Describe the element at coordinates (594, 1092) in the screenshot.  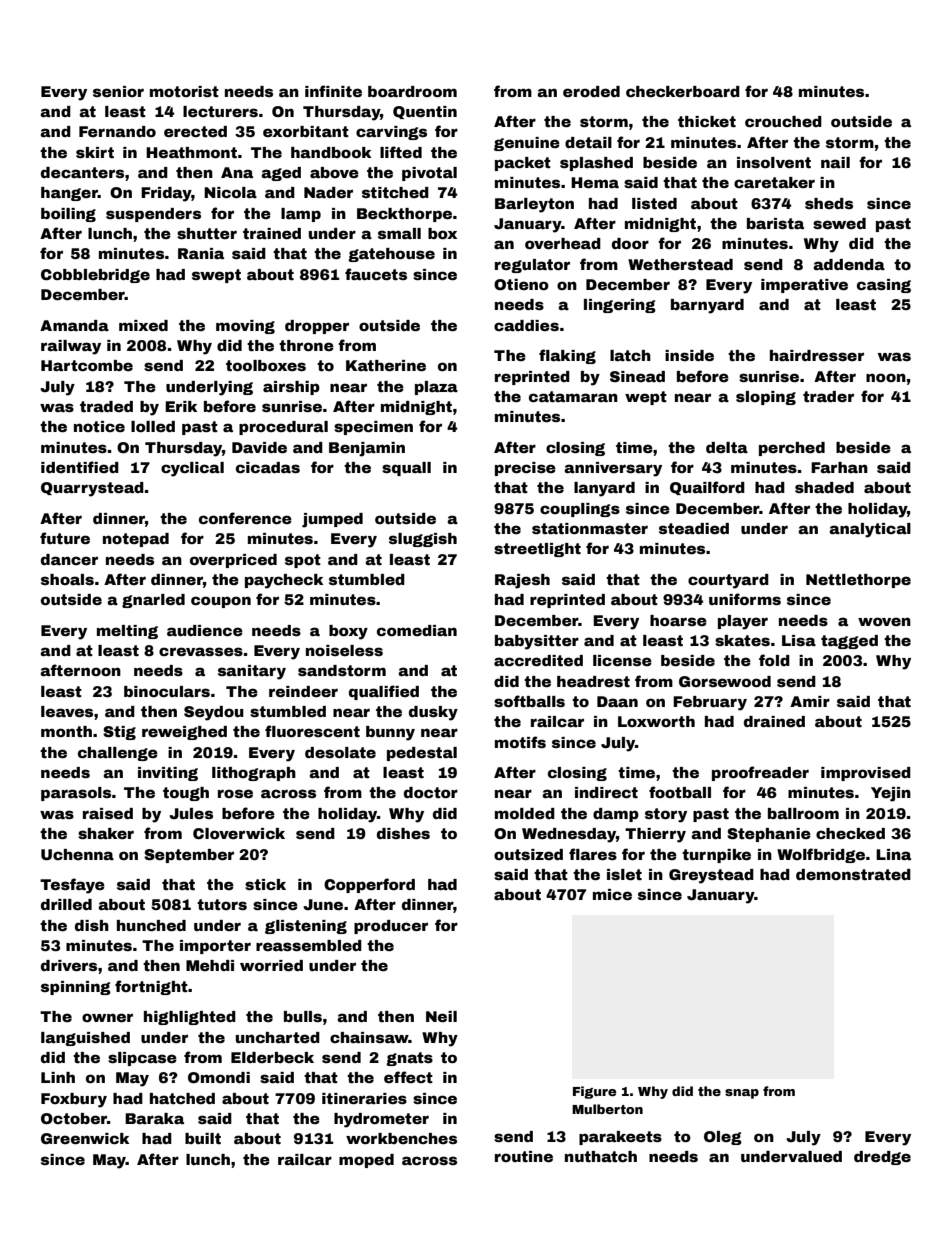
I see `Figure` at that location.
